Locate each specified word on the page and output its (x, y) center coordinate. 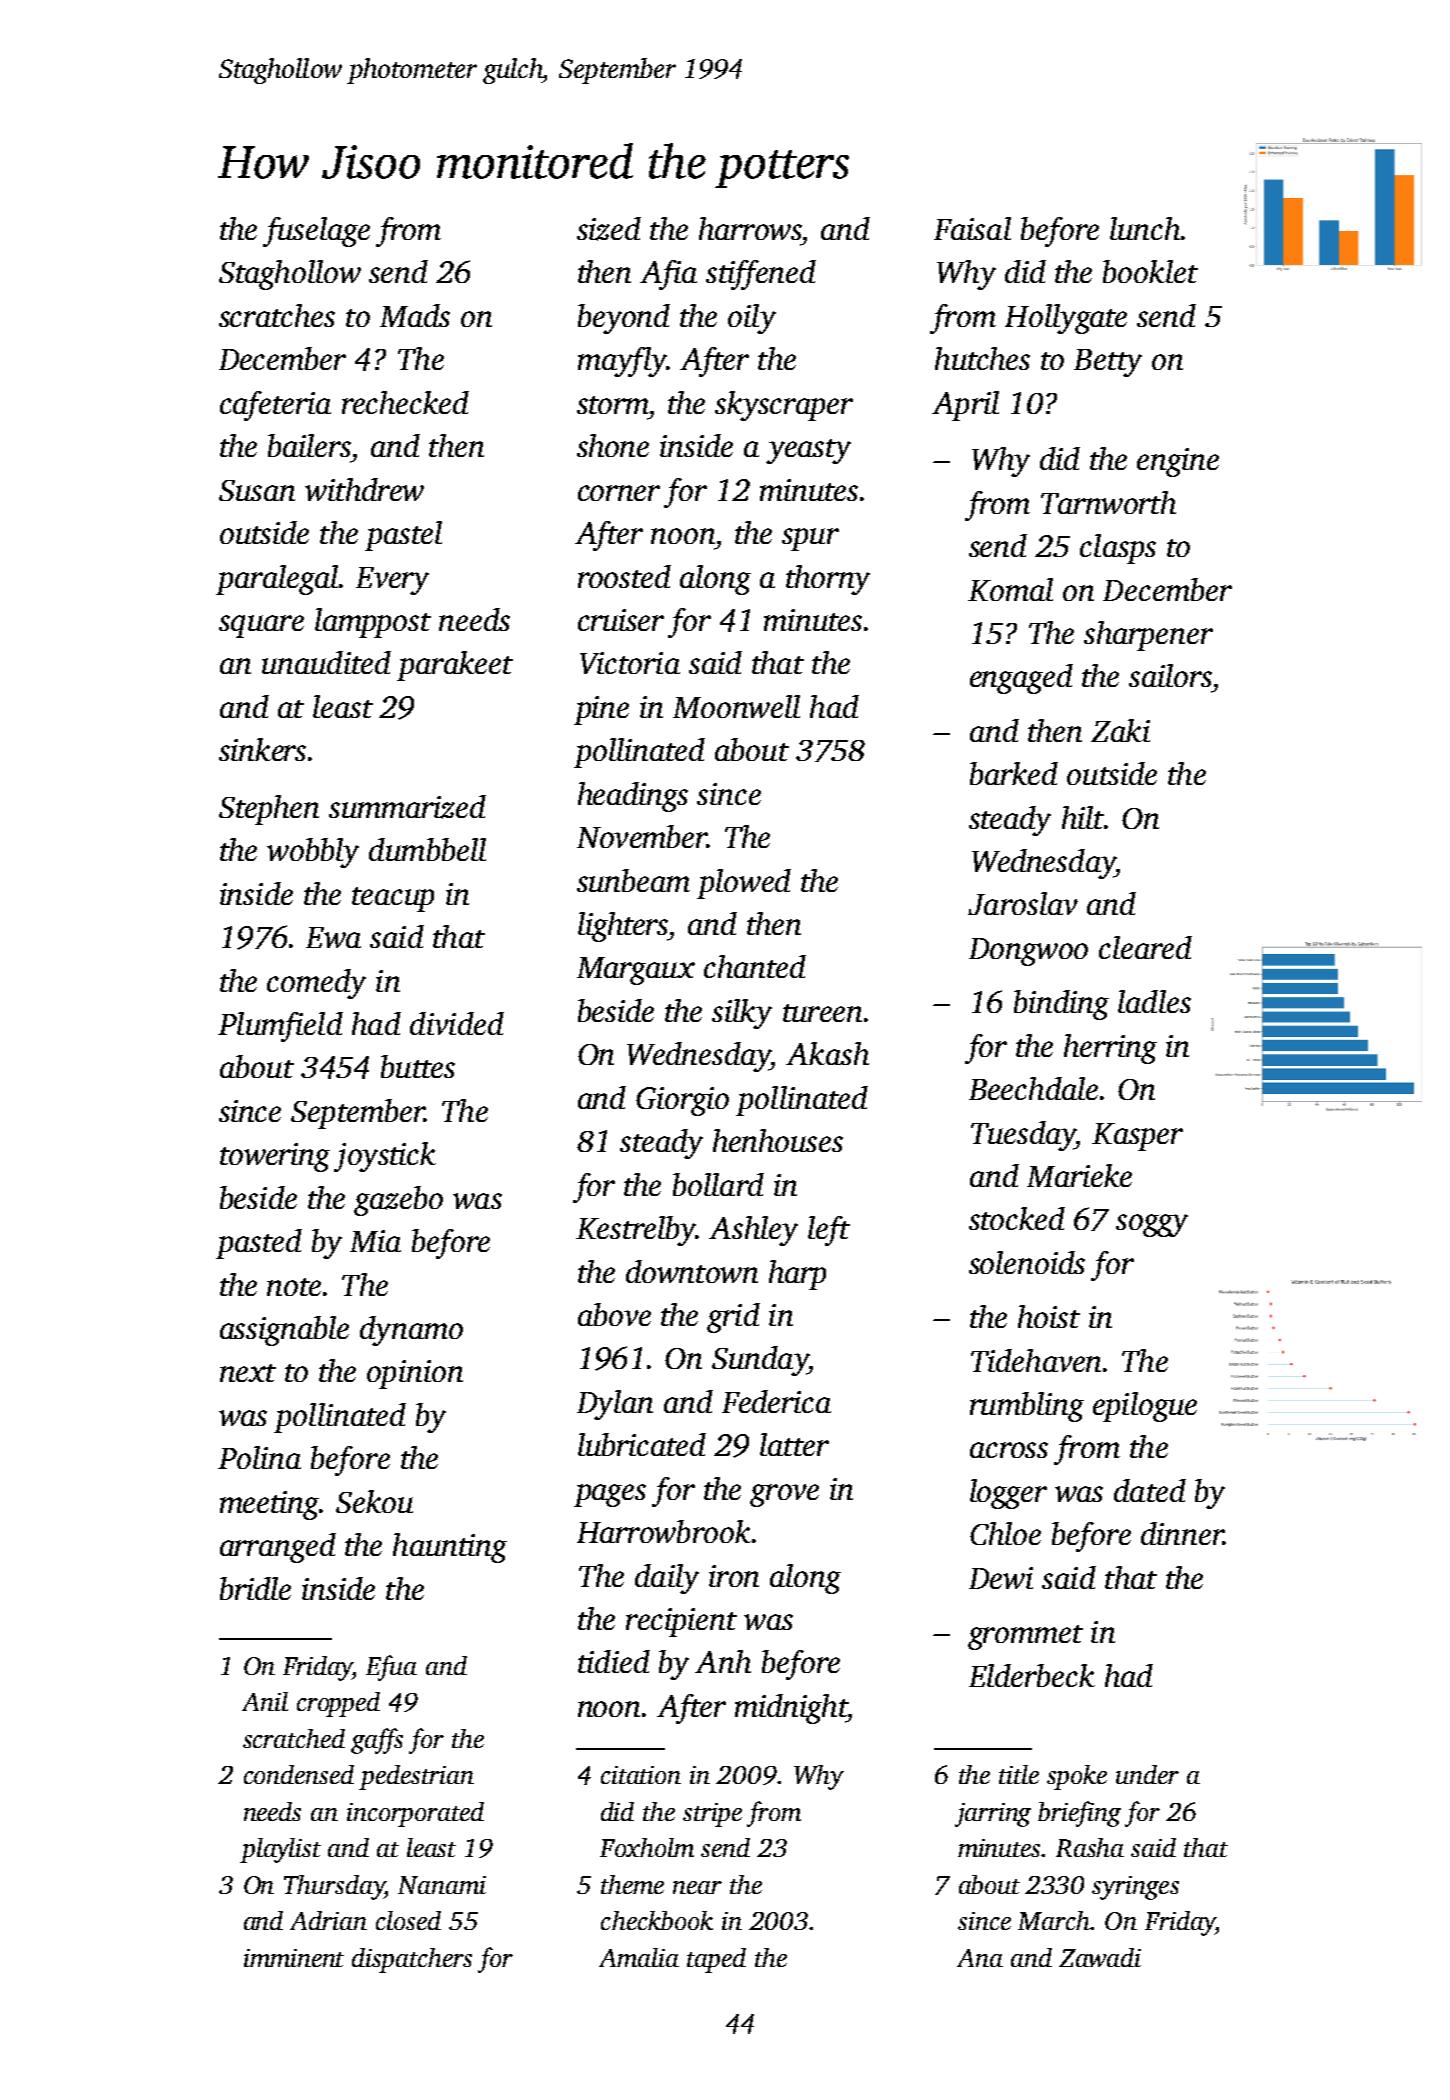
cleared (1145, 947)
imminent (294, 1958)
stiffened (761, 275)
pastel (403, 536)
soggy (1152, 1225)
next (248, 1373)
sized (609, 229)
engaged (1021, 679)
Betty (1108, 363)
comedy (316, 984)
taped (716, 1960)
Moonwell (736, 706)
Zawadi (1100, 1957)
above (614, 1314)
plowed (744, 884)
